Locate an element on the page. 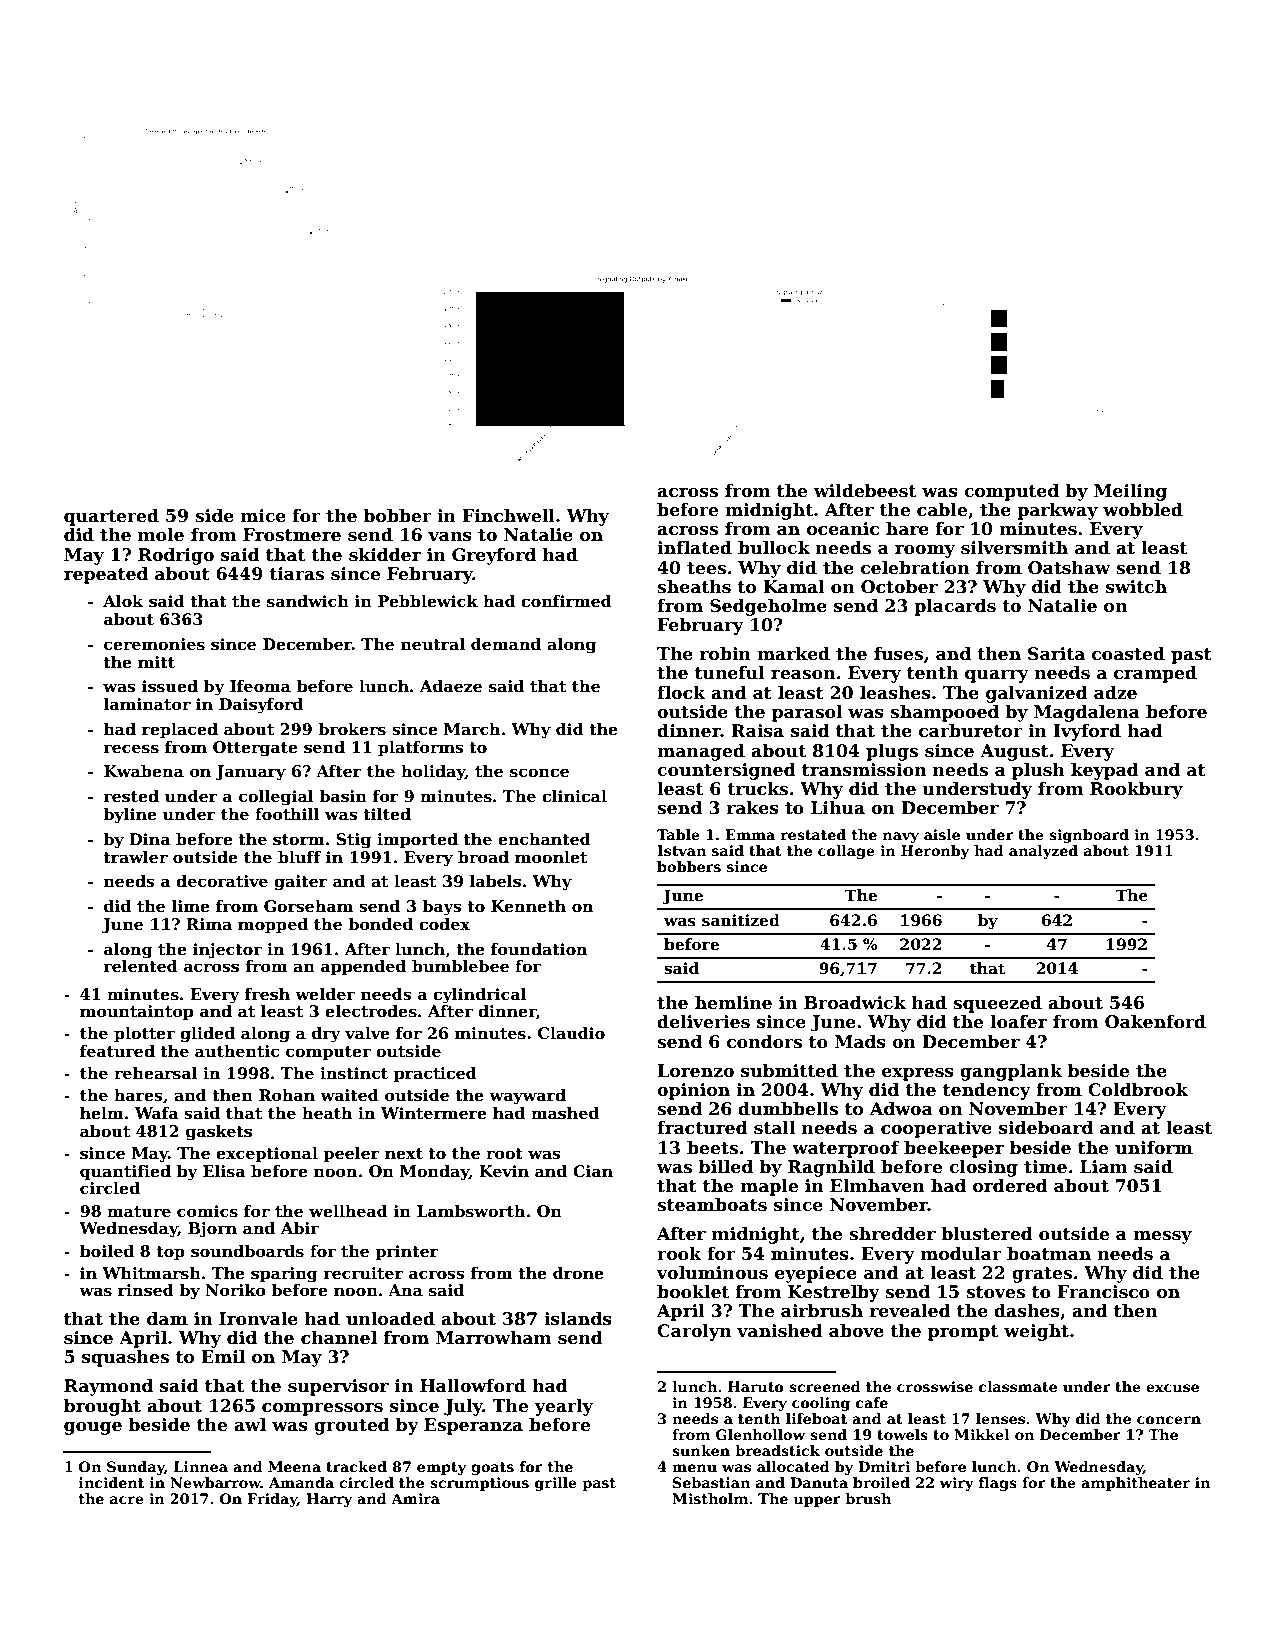 Image resolution: width=1276 pixels, height=1651 pixels. Finchwell is located at coordinates (508, 516).
